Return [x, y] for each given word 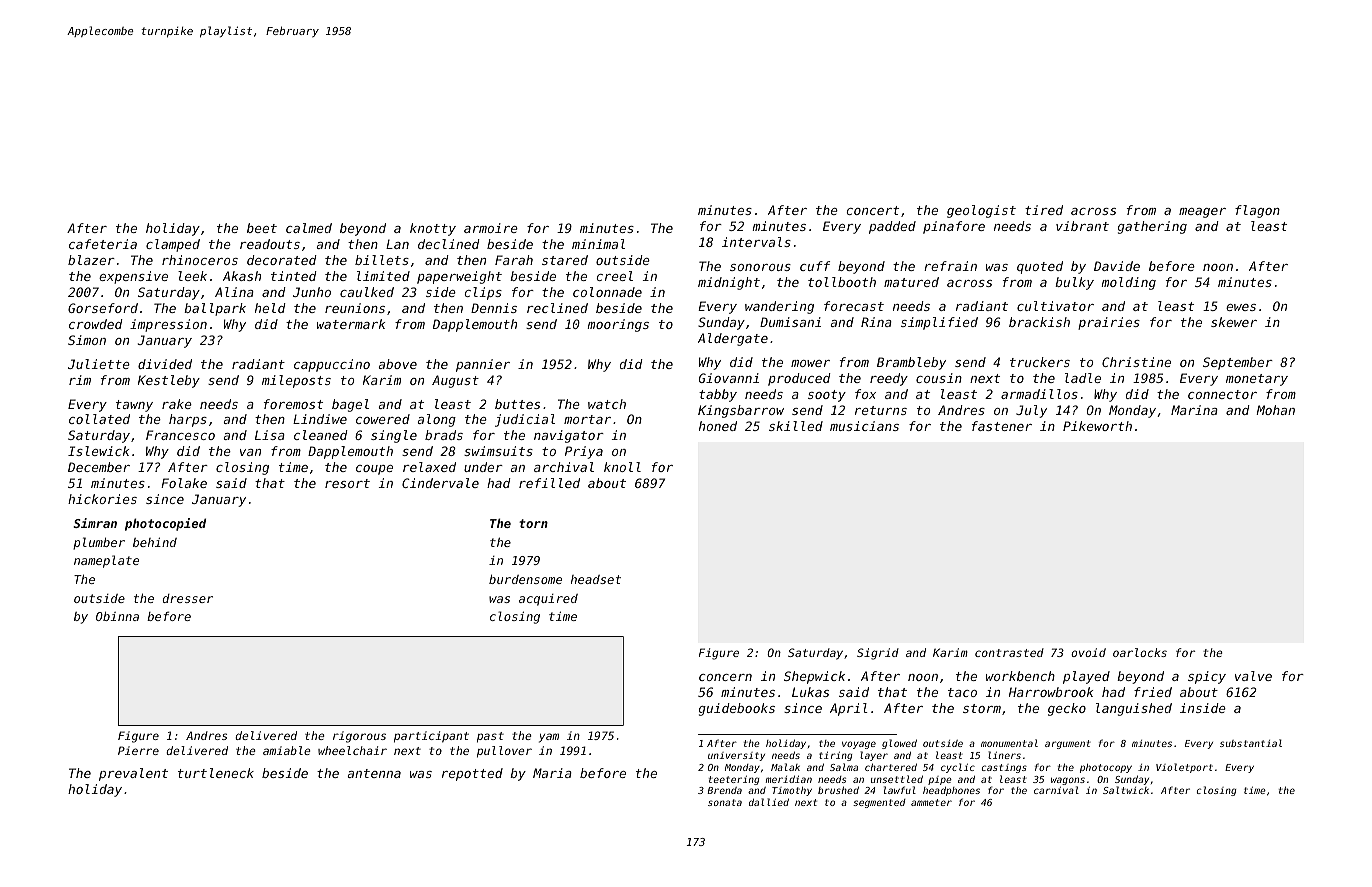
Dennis [494, 308]
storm [982, 708]
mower [810, 363]
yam [549, 738]
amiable [287, 750]
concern [725, 677]
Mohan [1275, 410]
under [483, 467]
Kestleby [169, 381]
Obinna [117, 616]
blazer [91, 260]
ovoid [1088, 652]
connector [1222, 394]
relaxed [429, 467]
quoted [1040, 267]
